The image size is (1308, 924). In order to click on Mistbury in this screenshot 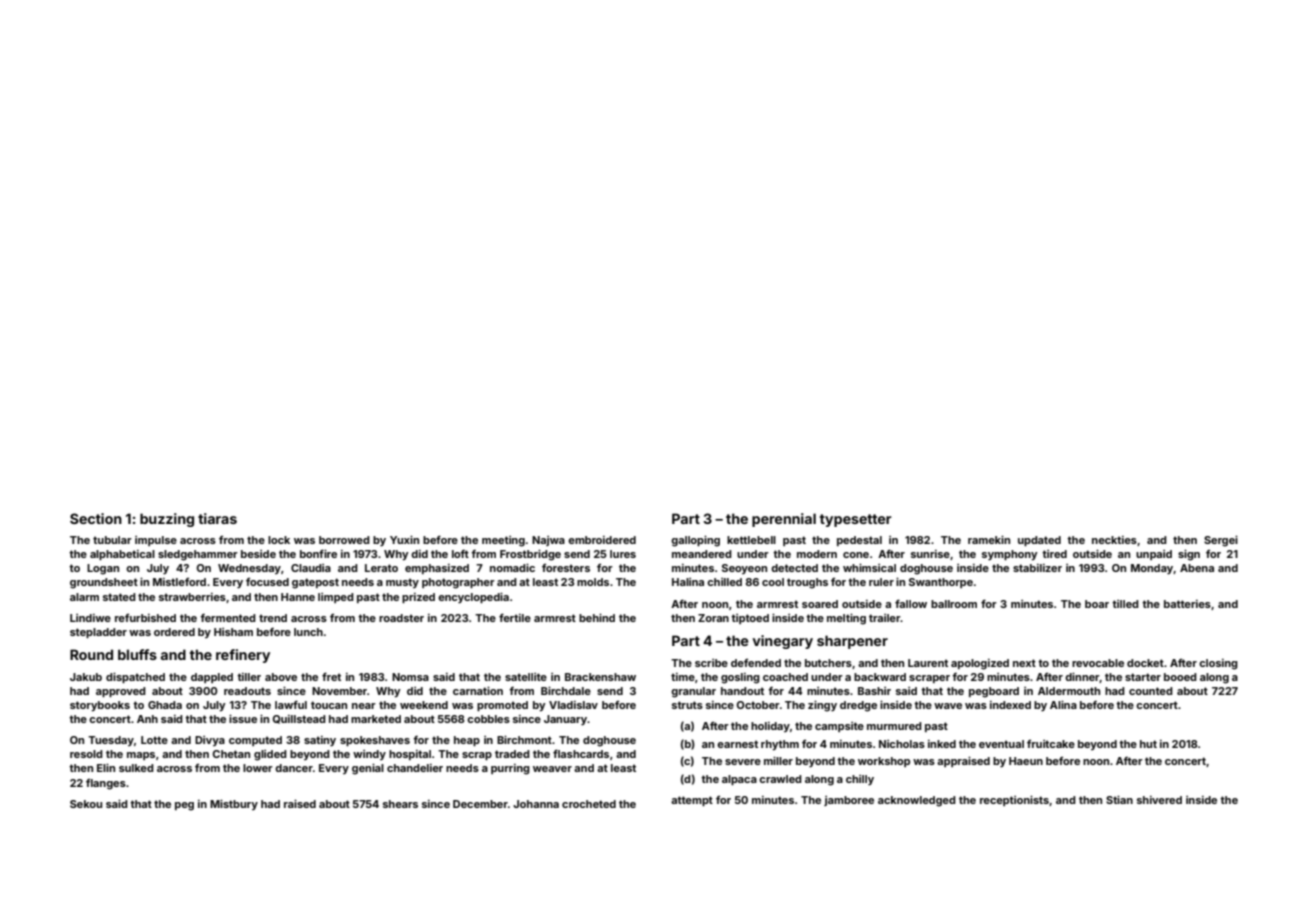, I will do `click(234, 804)`.
